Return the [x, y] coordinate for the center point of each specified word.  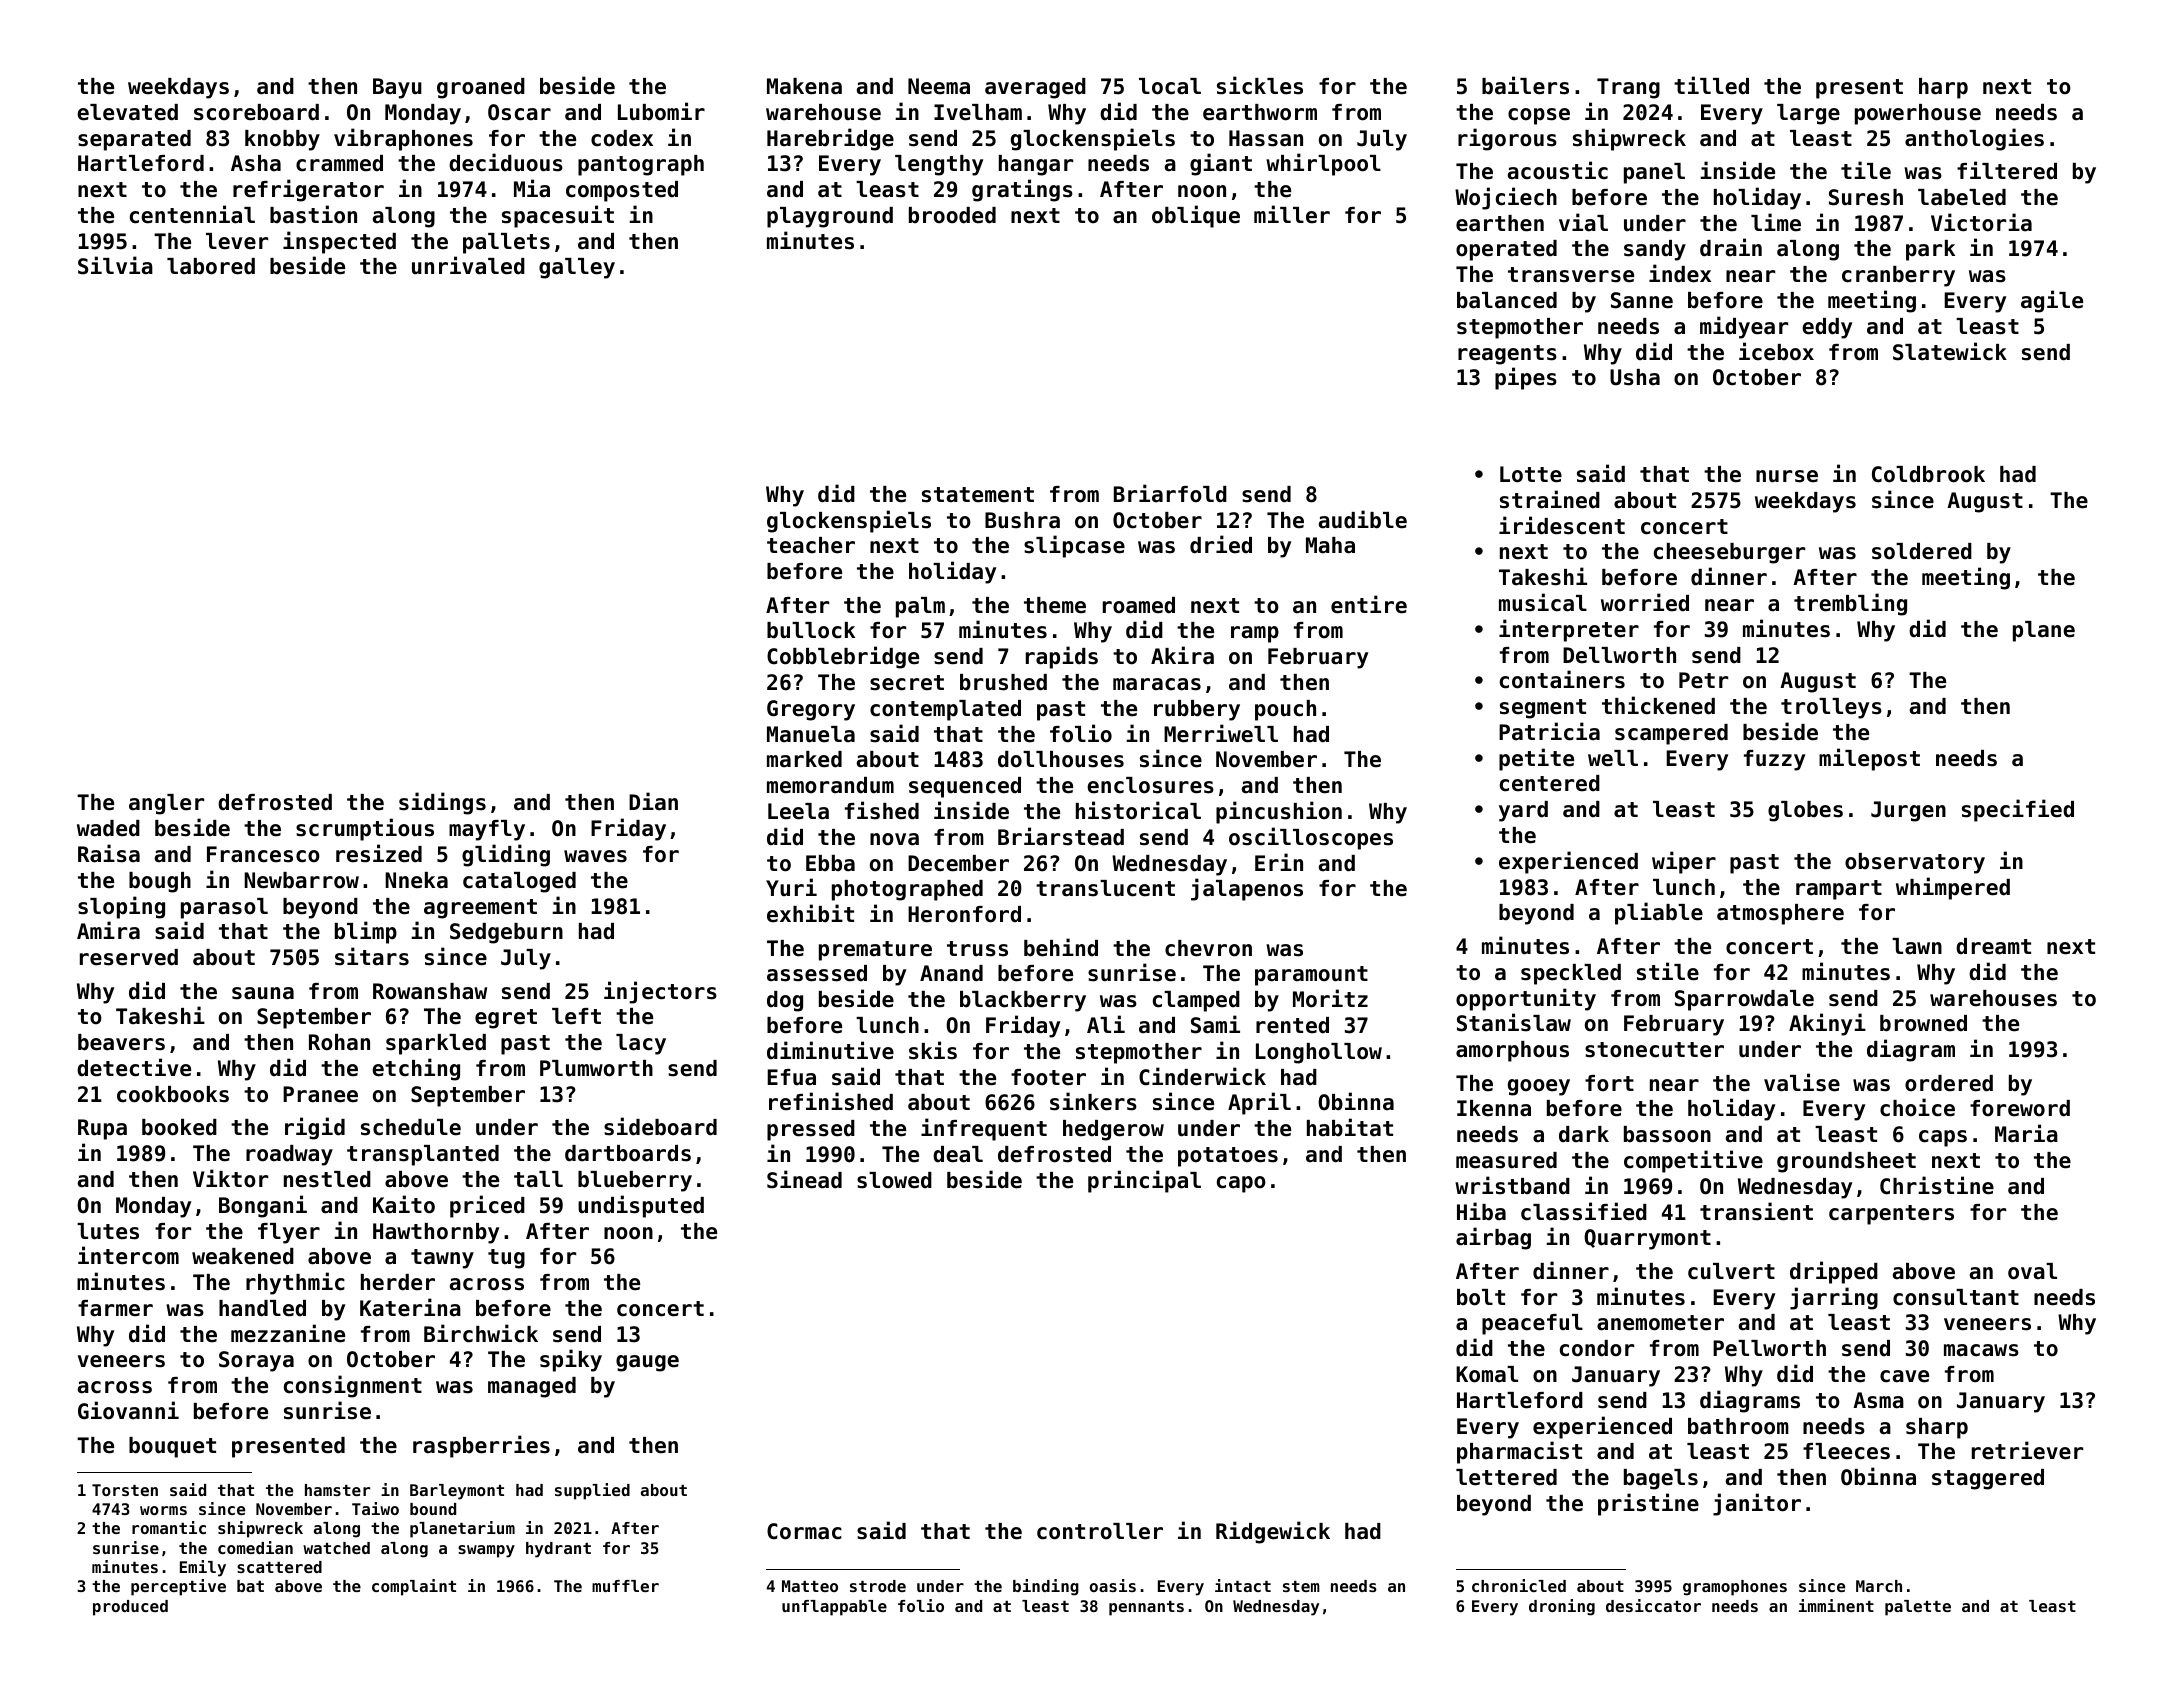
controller [1100, 1531]
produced [130, 1608]
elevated [127, 112]
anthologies [1974, 139]
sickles [1260, 85]
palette [1918, 1608]
